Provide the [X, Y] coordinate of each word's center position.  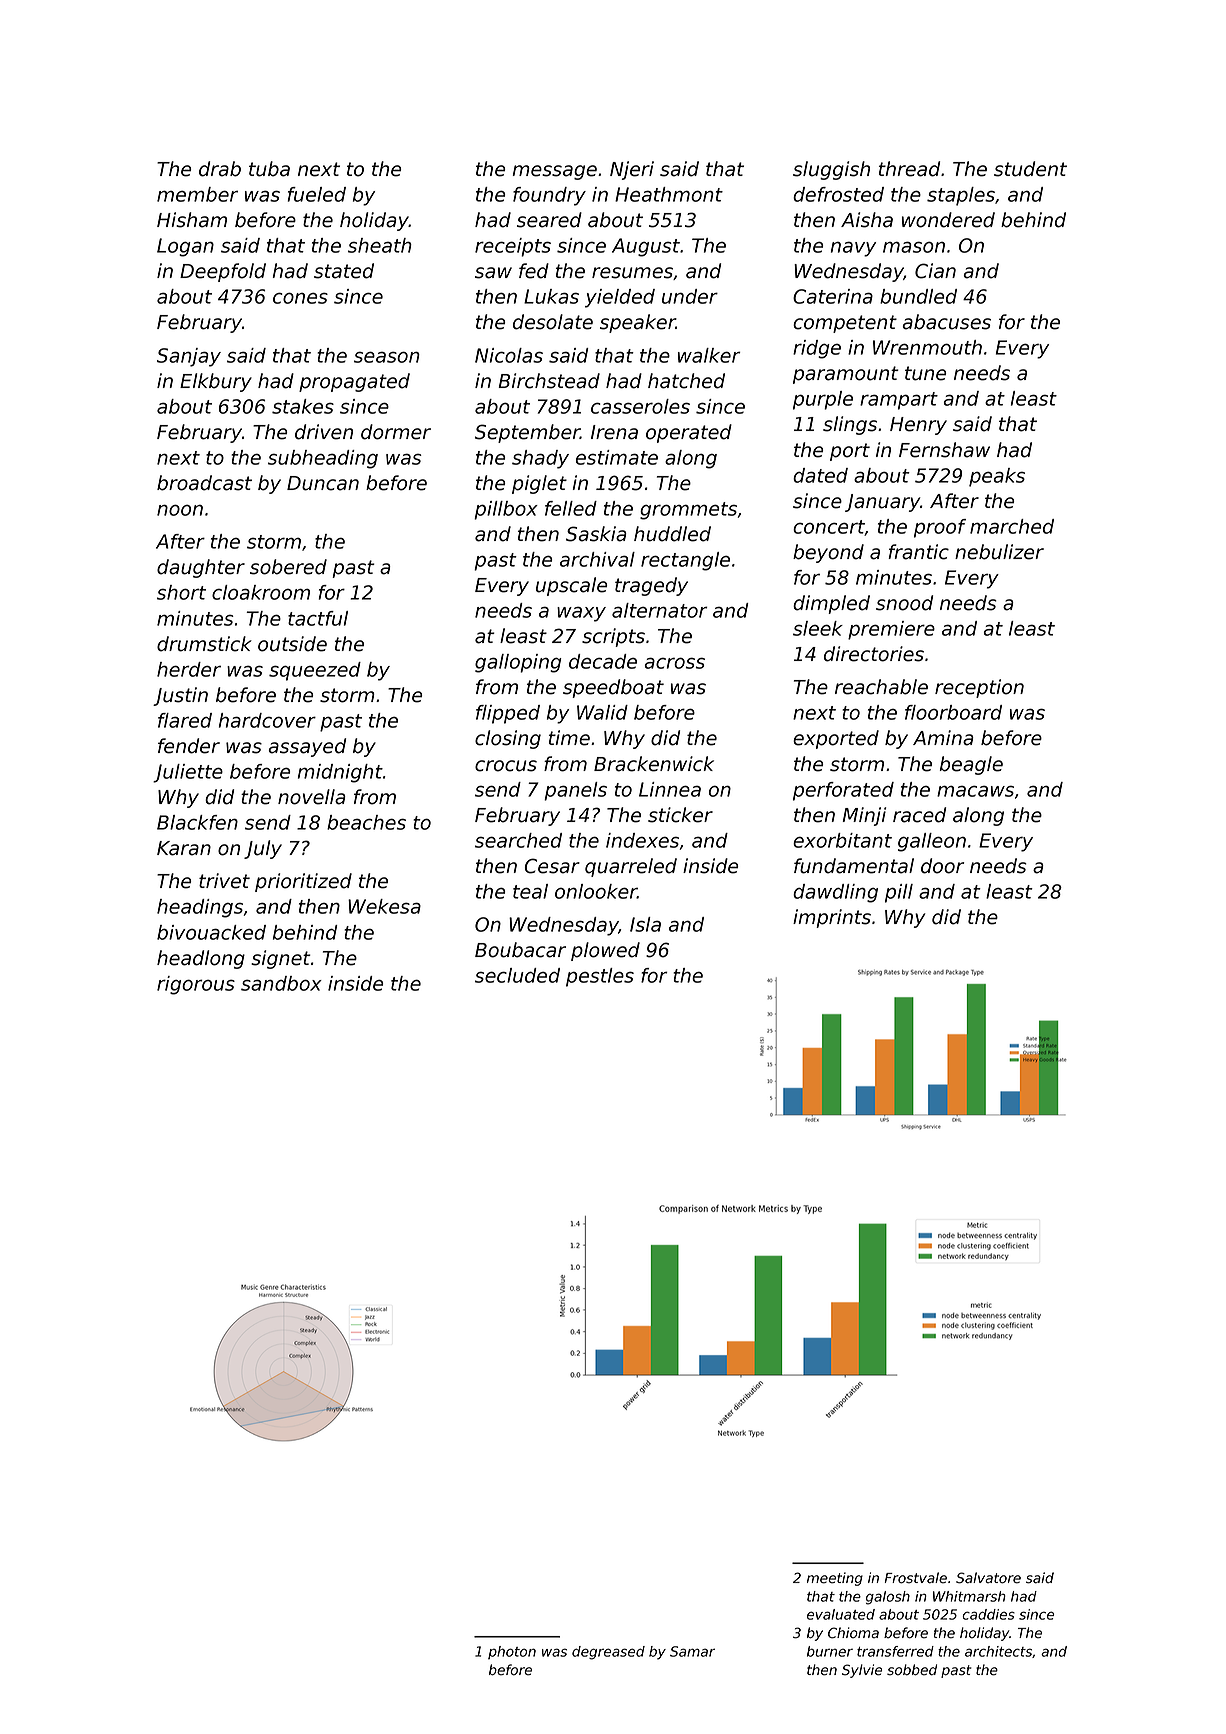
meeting [835, 1579]
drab [220, 169]
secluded [517, 975]
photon [512, 1652]
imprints [832, 918]
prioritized [303, 882]
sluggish [831, 170]
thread [909, 169]
